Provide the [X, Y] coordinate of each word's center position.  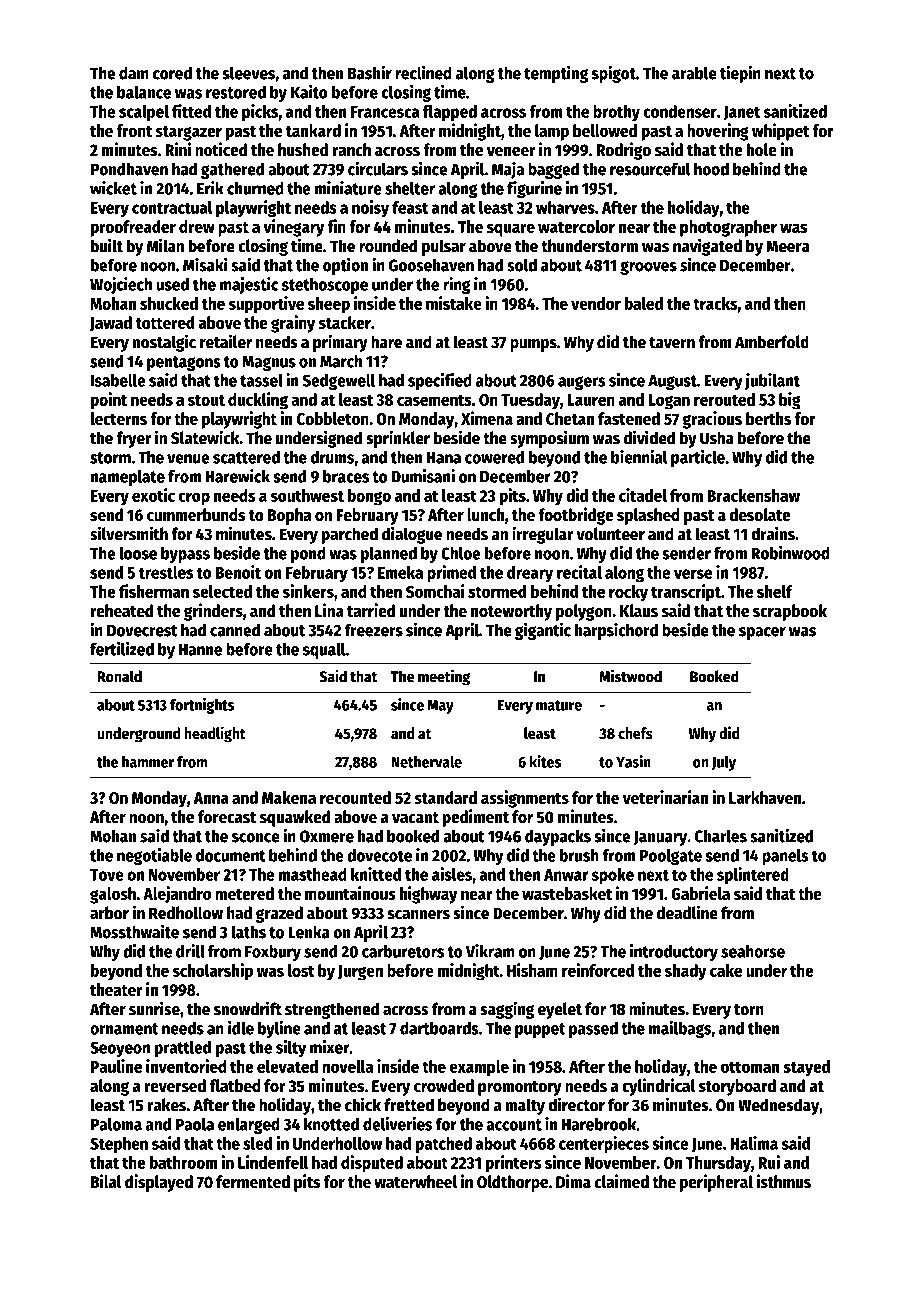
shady [686, 972]
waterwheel [415, 1182]
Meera [788, 246]
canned [235, 630]
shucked [169, 303]
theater [116, 989]
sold [522, 265]
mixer [329, 1047]
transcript [686, 593]
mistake [454, 303]
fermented [253, 1182]
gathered [232, 170]
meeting [444, 677]
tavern [672, 343]
